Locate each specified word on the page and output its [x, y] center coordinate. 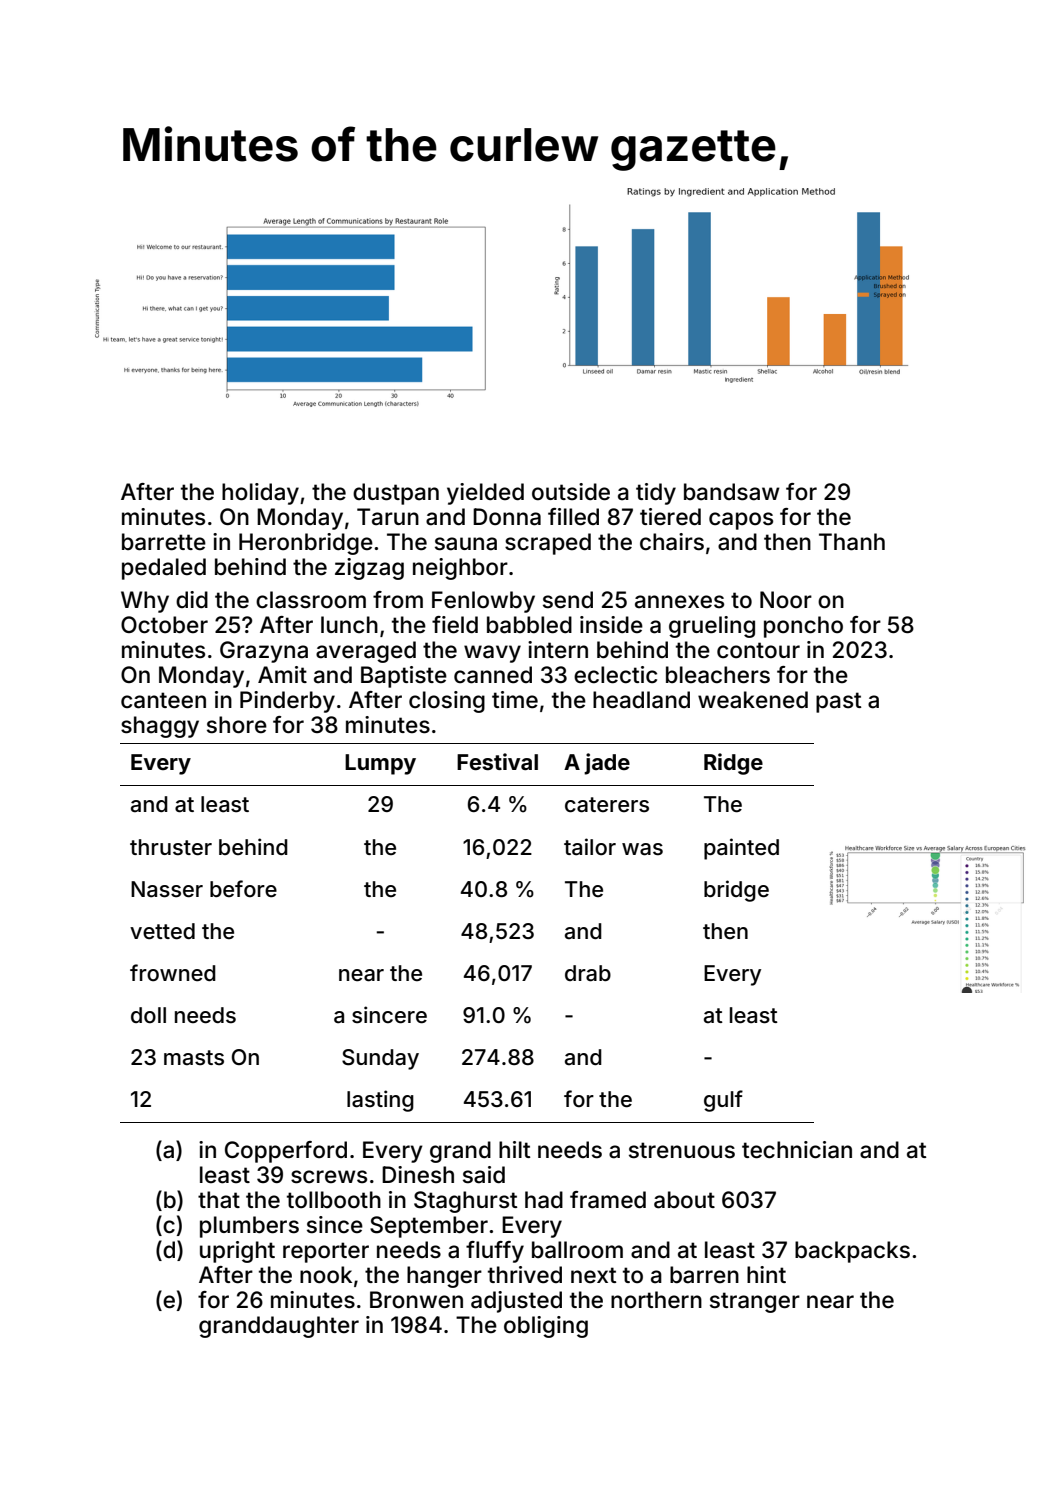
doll [148, 1015]
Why [145, 602]
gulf [723, 1101]
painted [741, 849]
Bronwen [416, 1300]
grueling [712, 627]
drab [588, 973]
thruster [171, 847]
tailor [590, 847]
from [398, 600]
